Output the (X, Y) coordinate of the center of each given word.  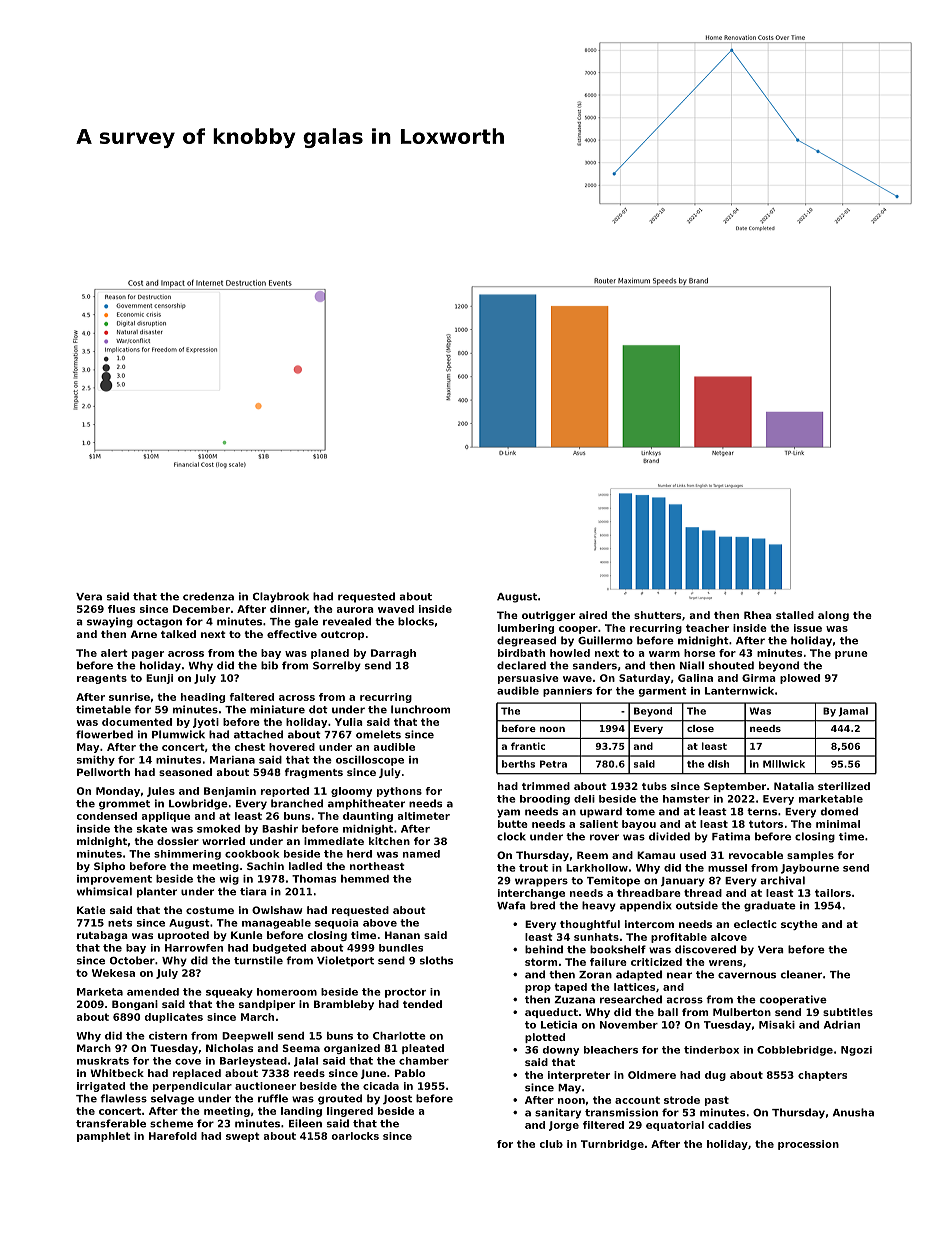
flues (121, 609)
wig (229, 880)
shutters (657, 615)
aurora (355, 610)
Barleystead (253, 1062)
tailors (833, 893)
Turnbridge (612, 1145)
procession (808, 1145)
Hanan (402, 935)
